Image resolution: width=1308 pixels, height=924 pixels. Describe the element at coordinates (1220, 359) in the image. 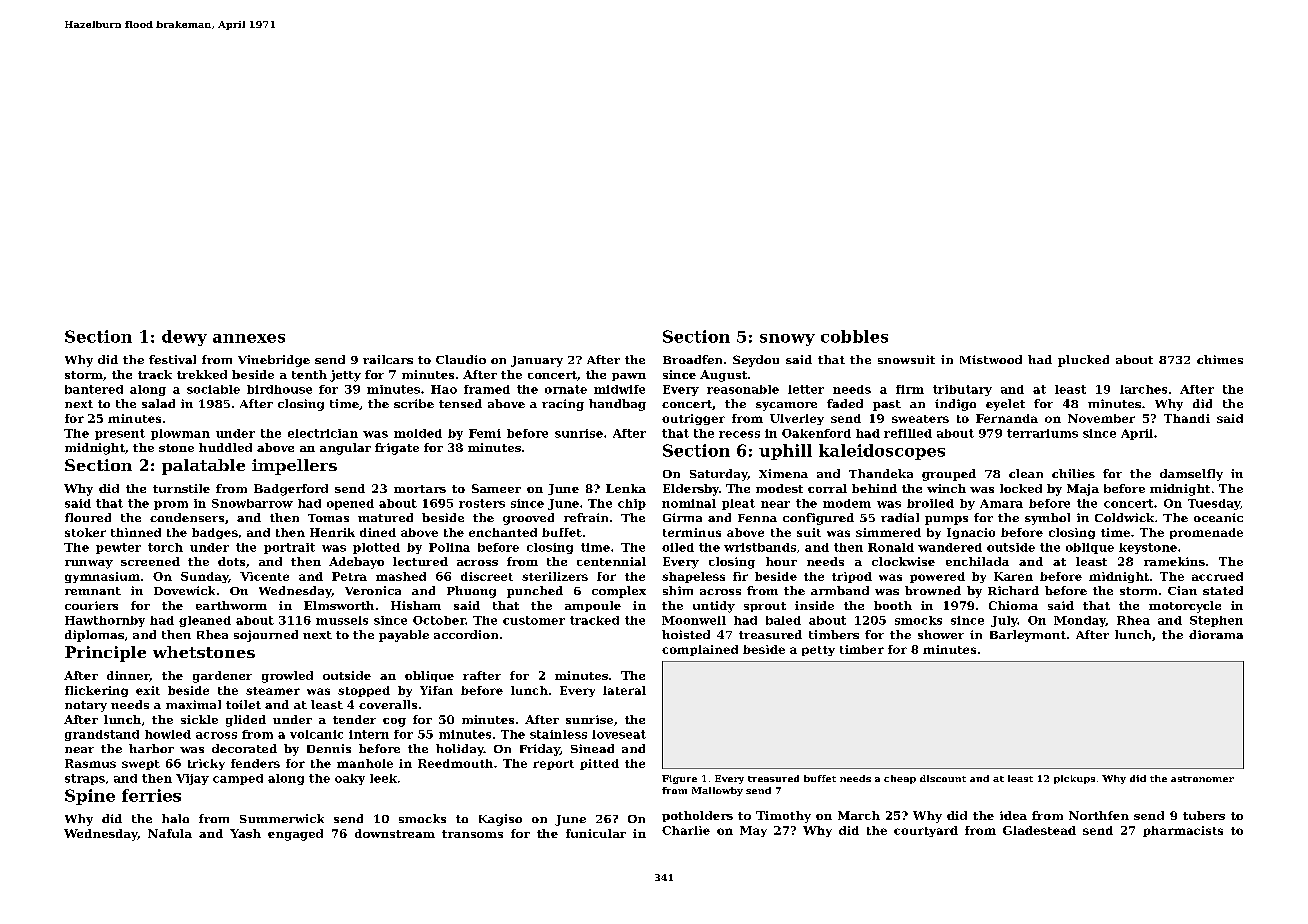

I see `chimes` at that location.
